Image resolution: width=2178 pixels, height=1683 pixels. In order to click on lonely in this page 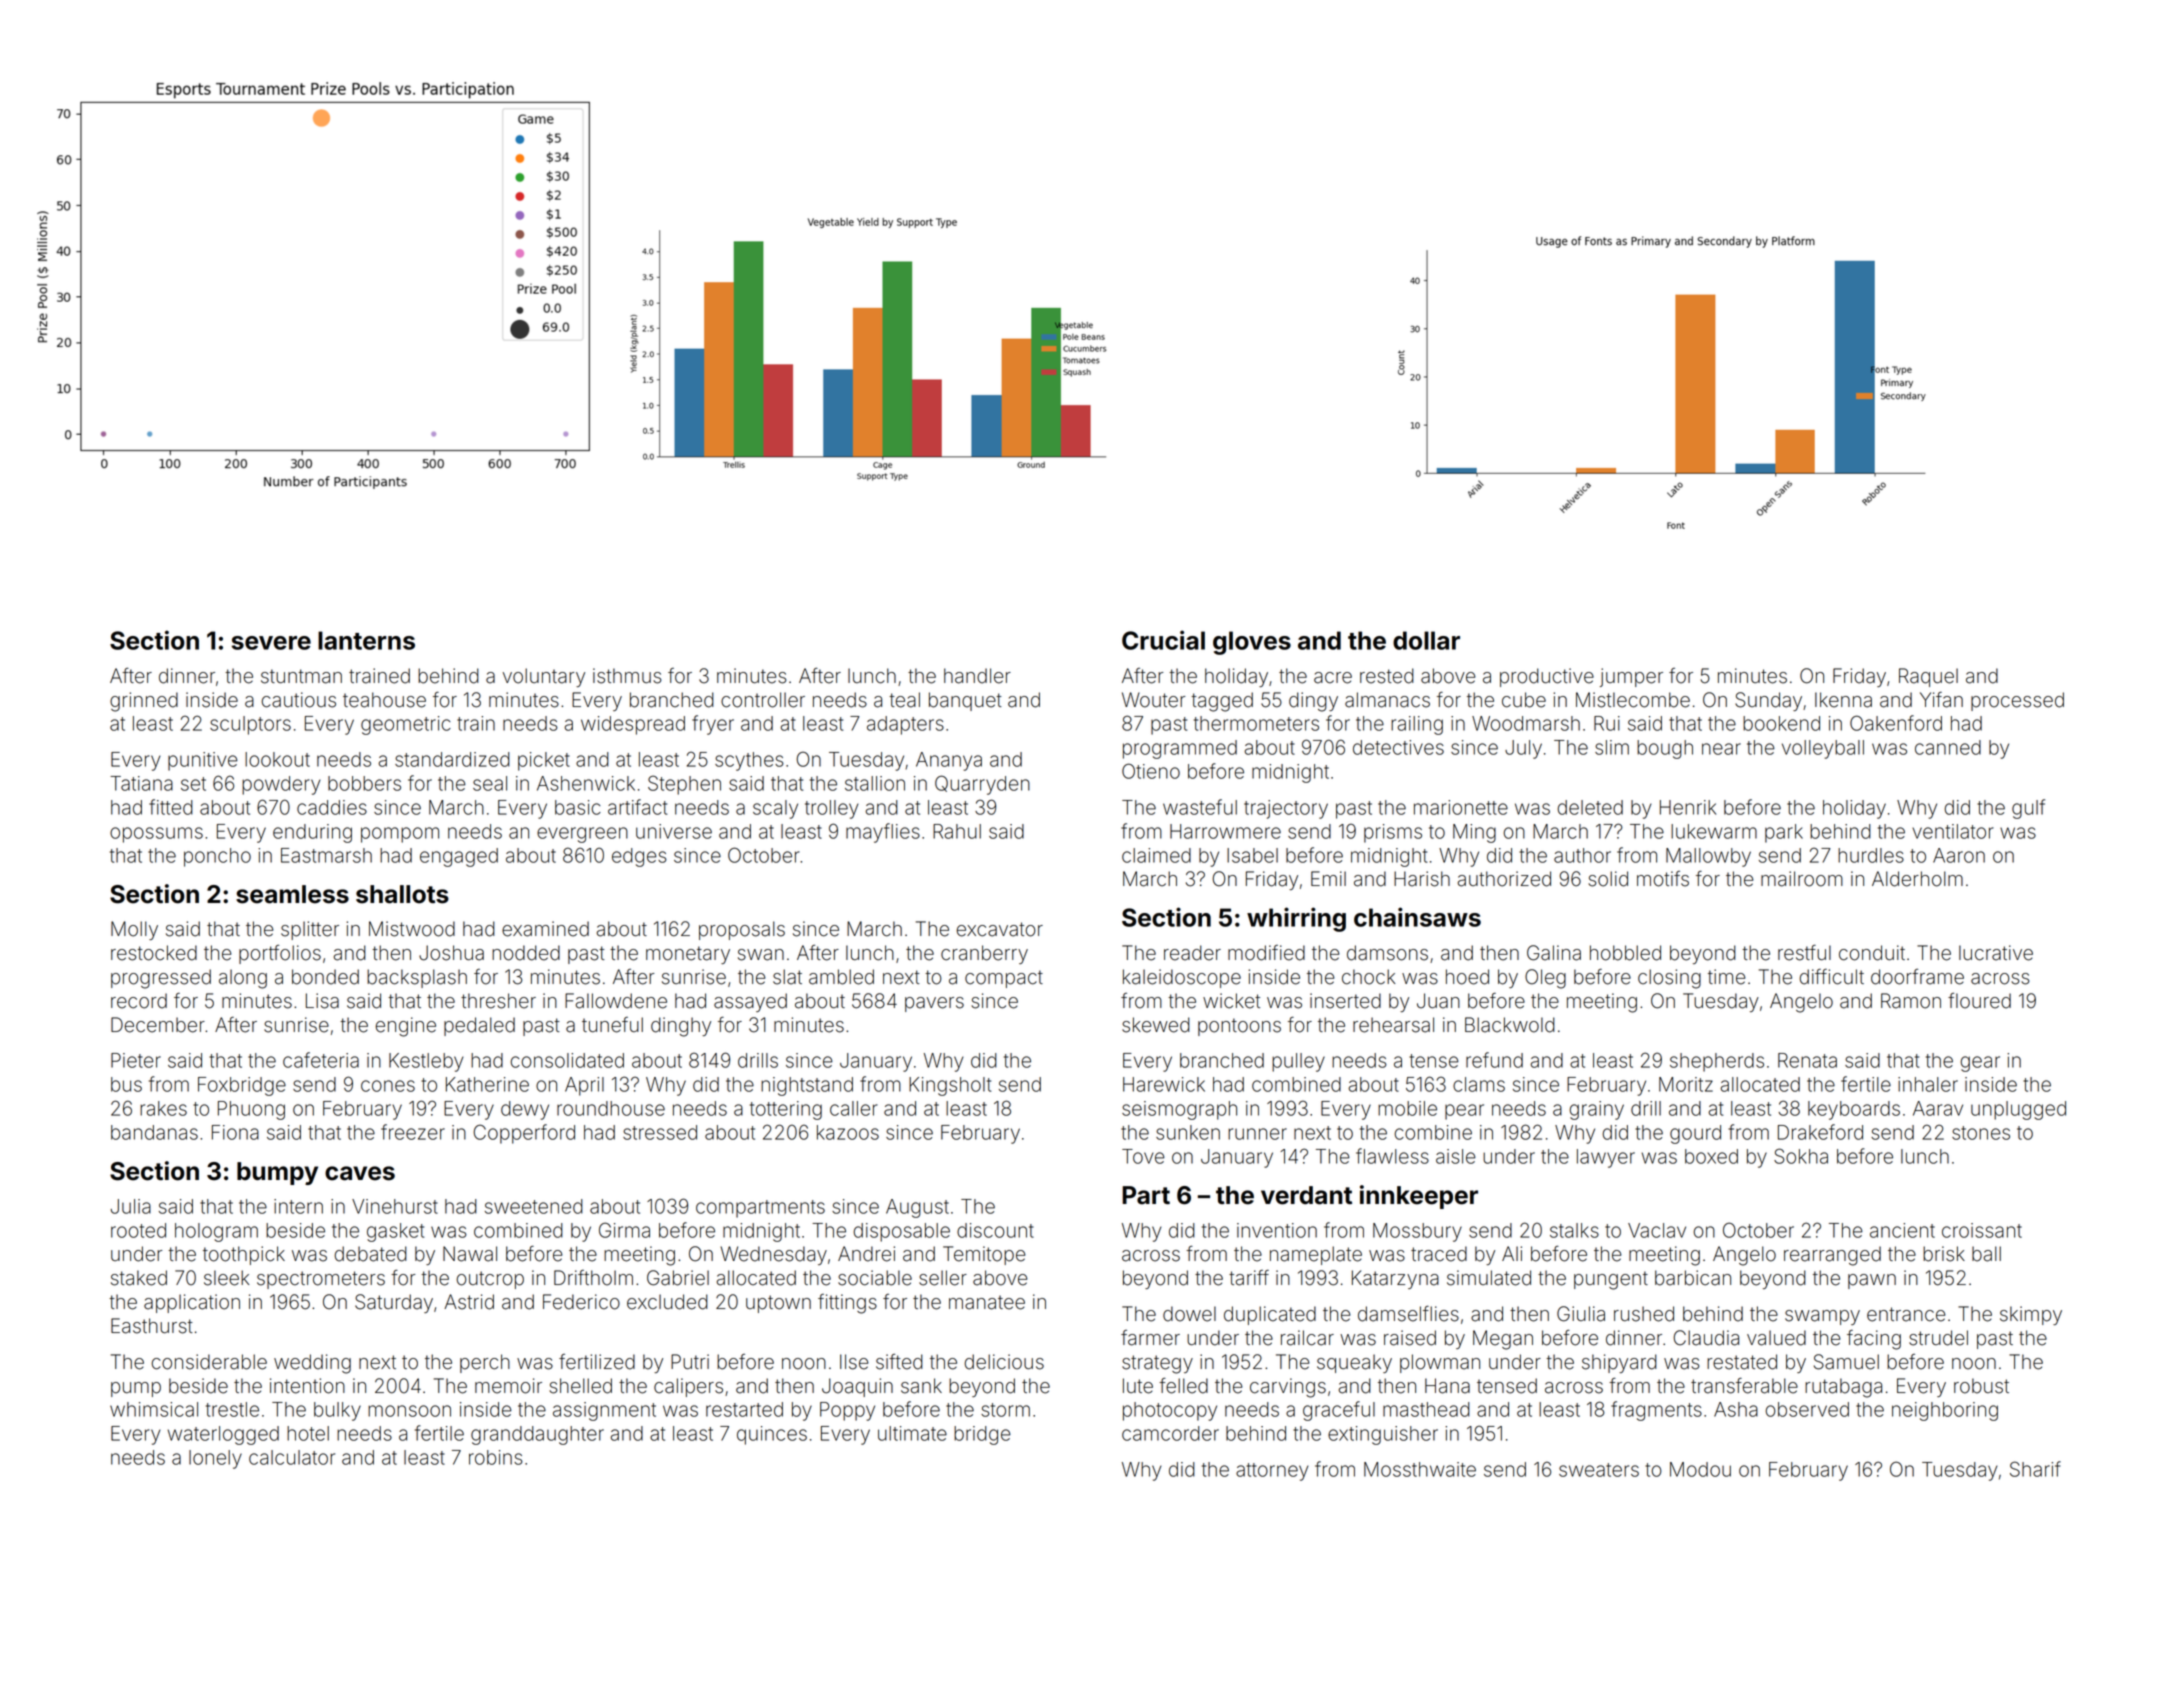, I will do `click(215, 1459)`.
